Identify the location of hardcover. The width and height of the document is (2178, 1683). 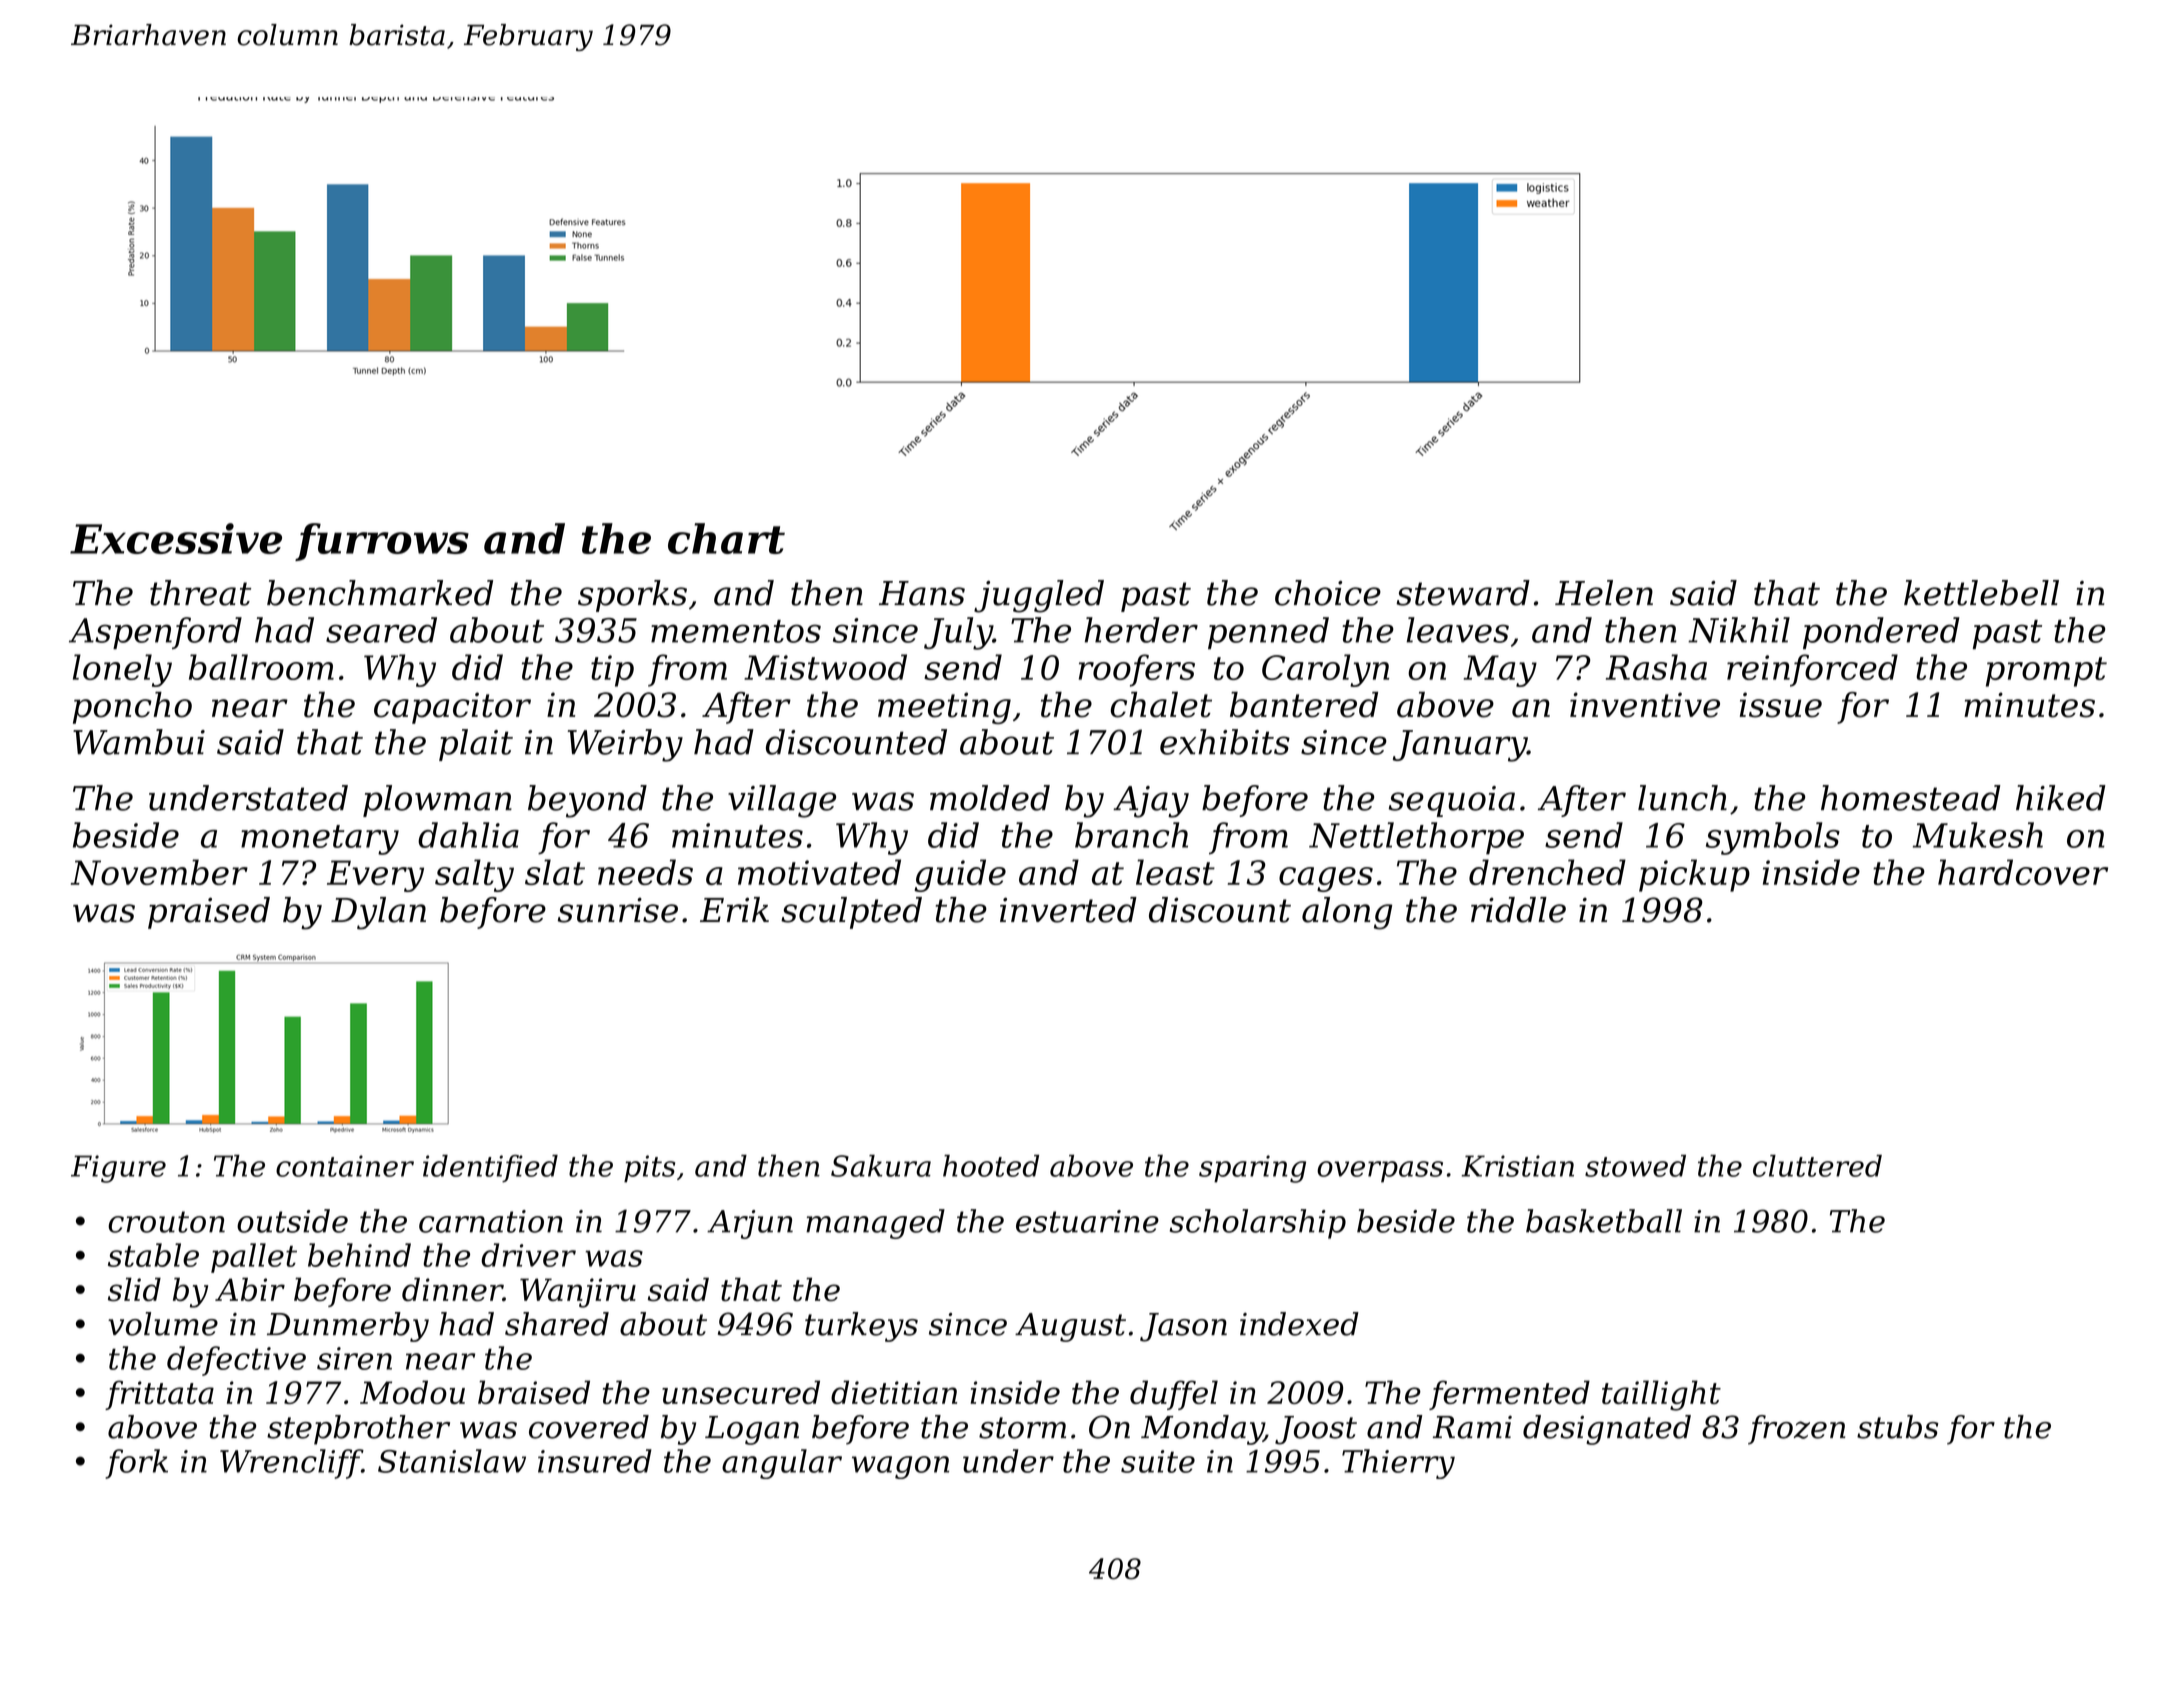
(2023, 872).
